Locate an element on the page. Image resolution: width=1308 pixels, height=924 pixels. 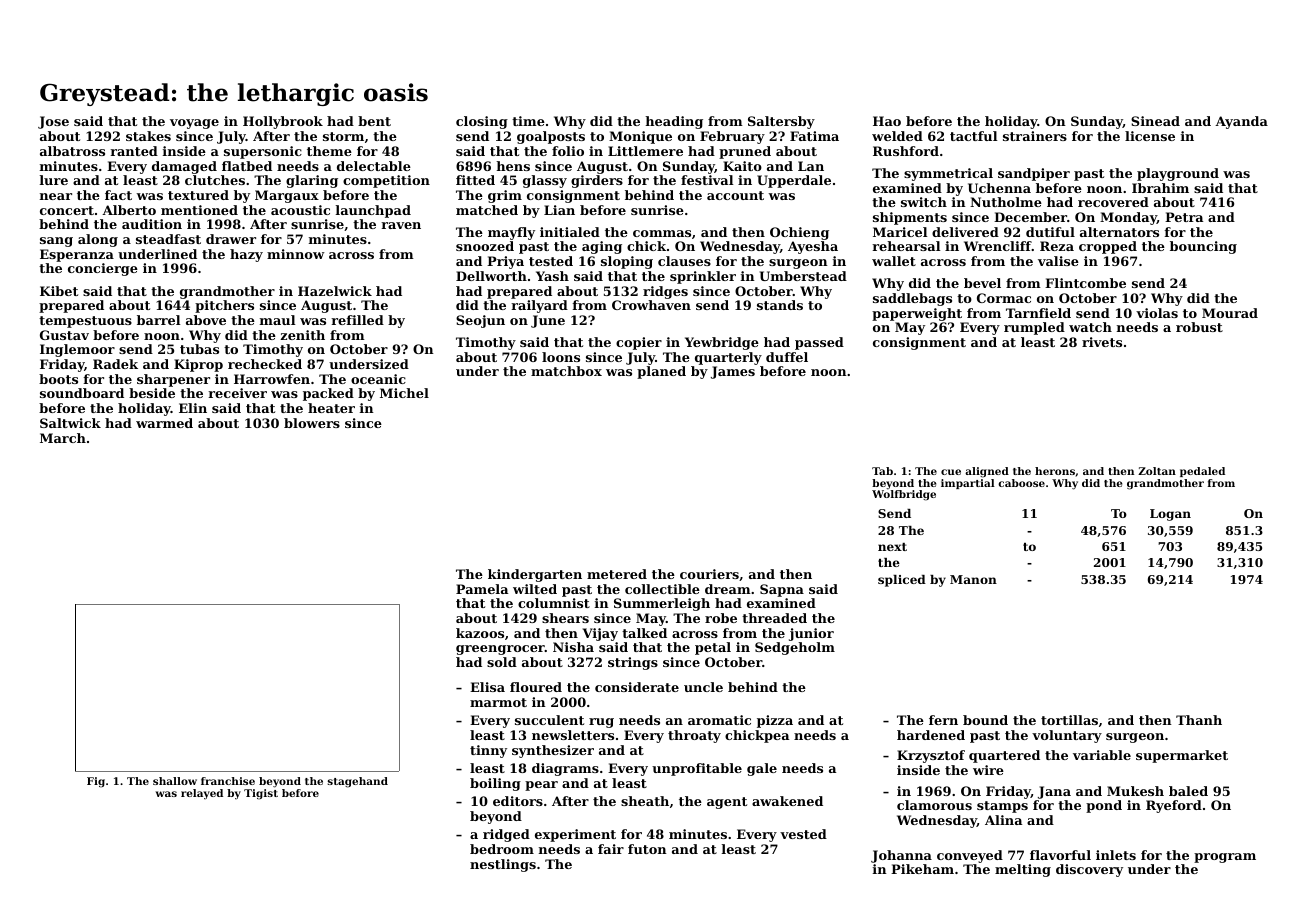
Jose is located at coordinates (53, 122).
